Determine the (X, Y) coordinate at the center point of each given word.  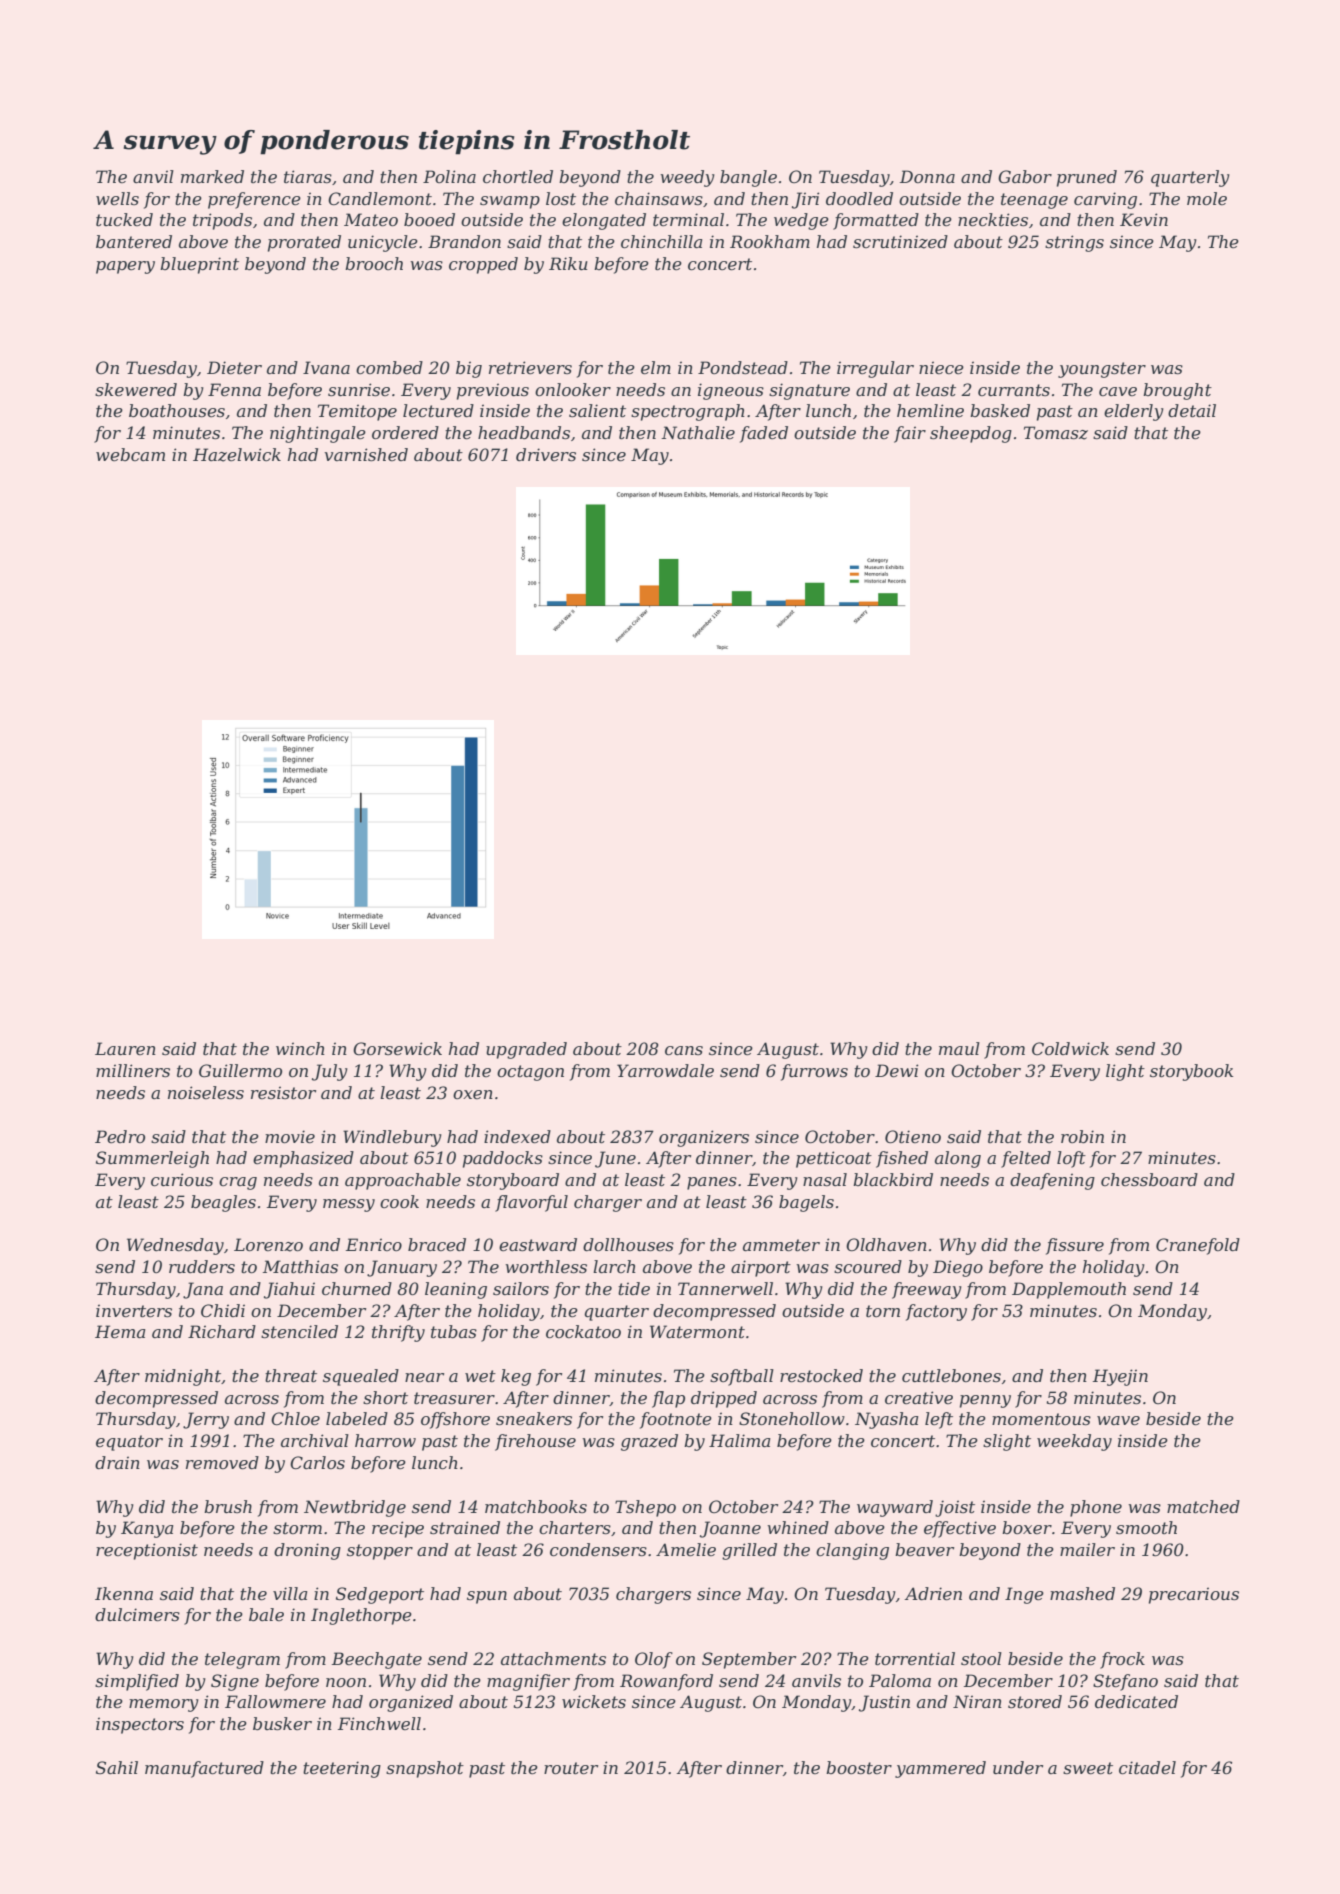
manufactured (204, 1769)
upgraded (526, 1050)
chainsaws (659, 198)
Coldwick (1070, 1048)
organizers (704, 1138)
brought (1177, 391)
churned (357, 1288)
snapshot (425, 1769)
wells (117, 198)
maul (959, 1048)
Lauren (125, 1048)
